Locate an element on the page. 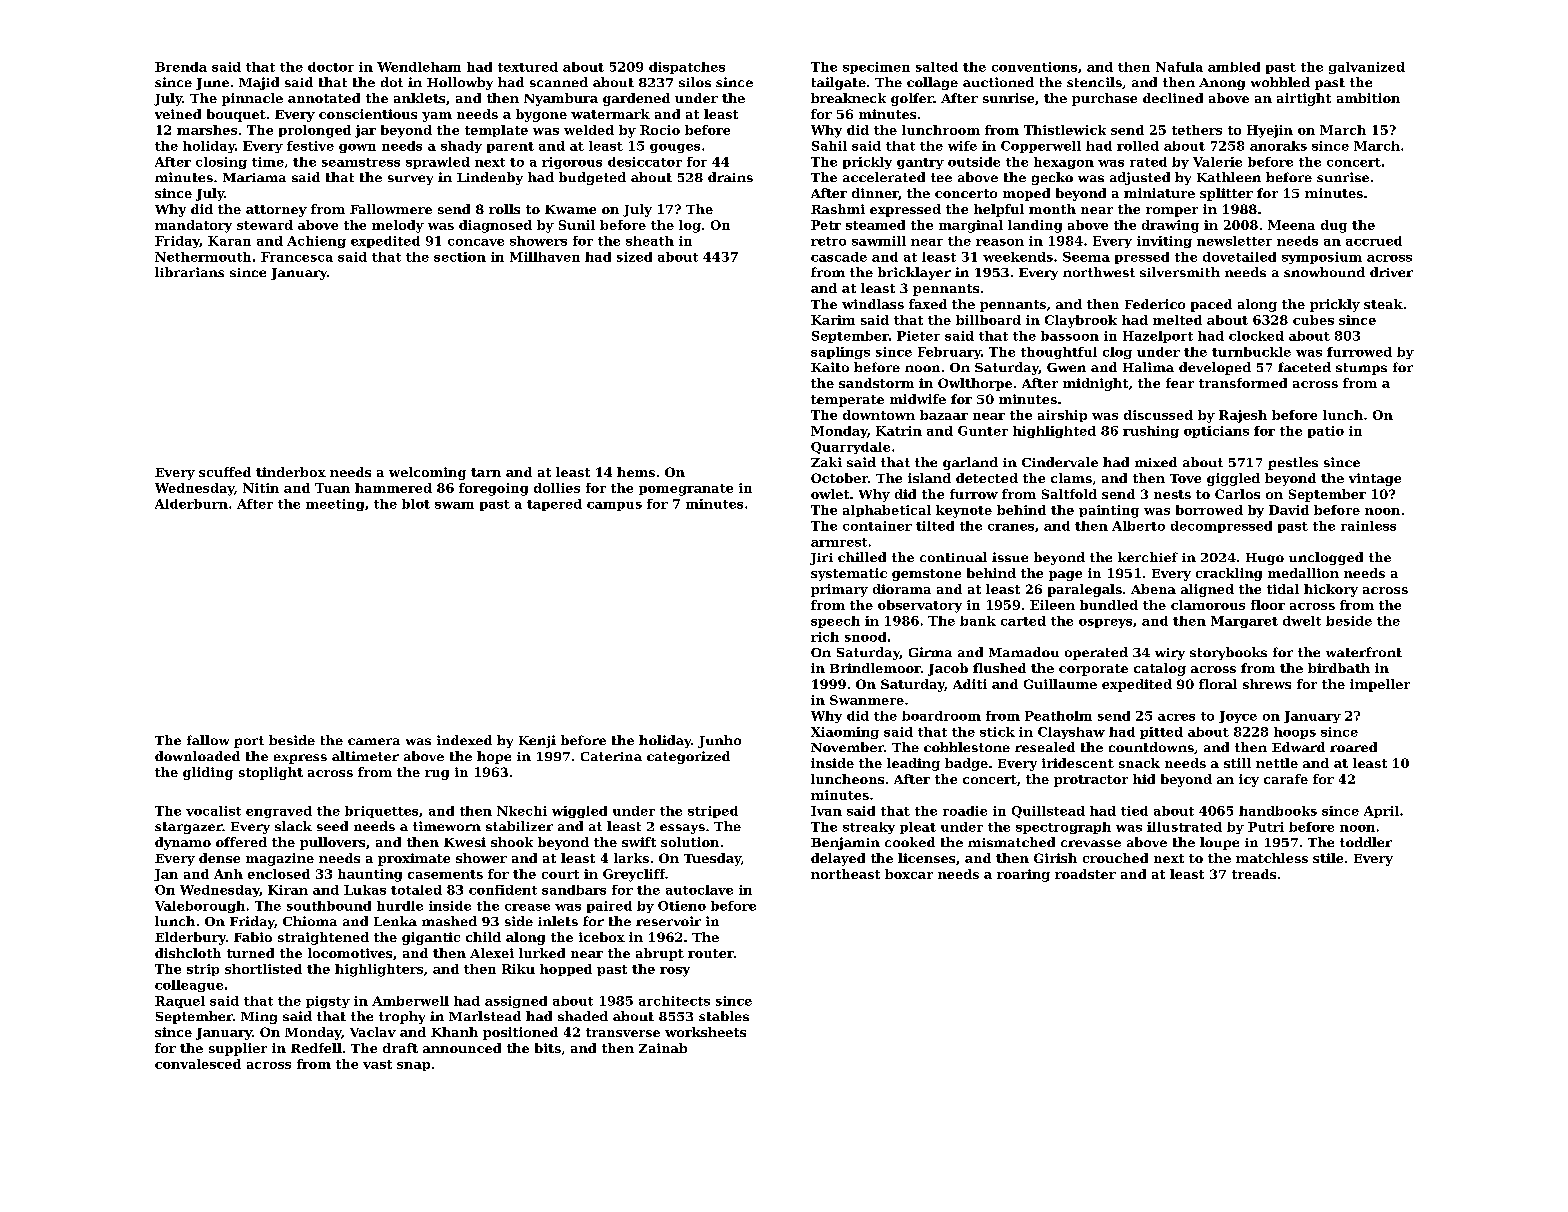 This document has width=1568, height=1212. Ivan is located at coordinates (826, 811).
